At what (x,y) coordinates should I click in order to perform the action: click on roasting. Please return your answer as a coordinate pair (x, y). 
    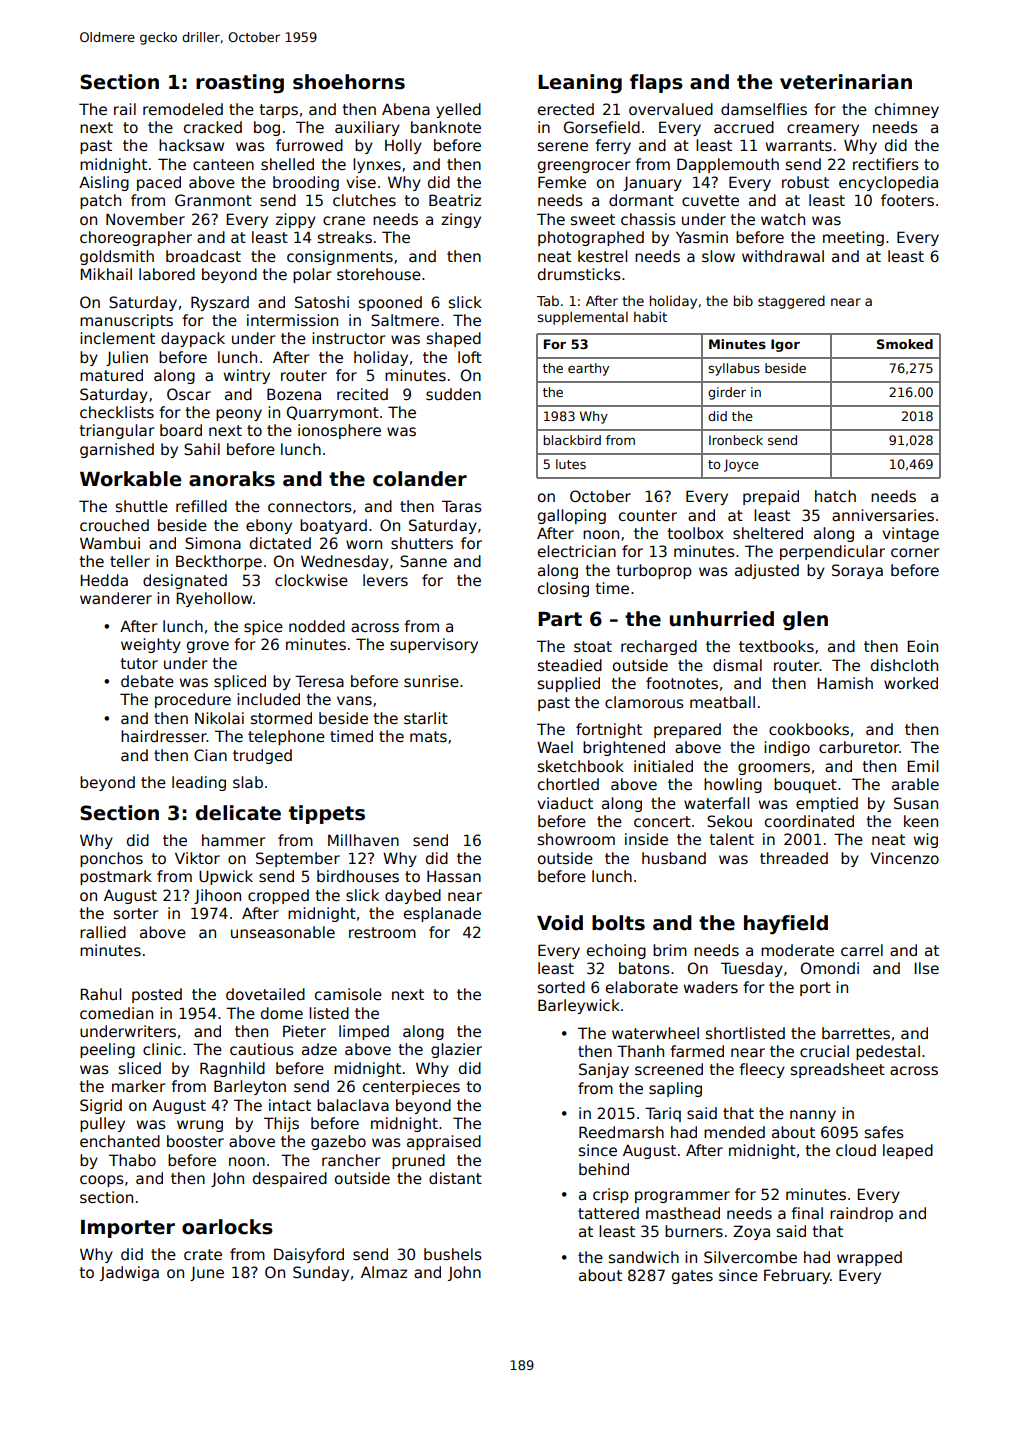
    Looking at the image, I should click on (240, 83).
